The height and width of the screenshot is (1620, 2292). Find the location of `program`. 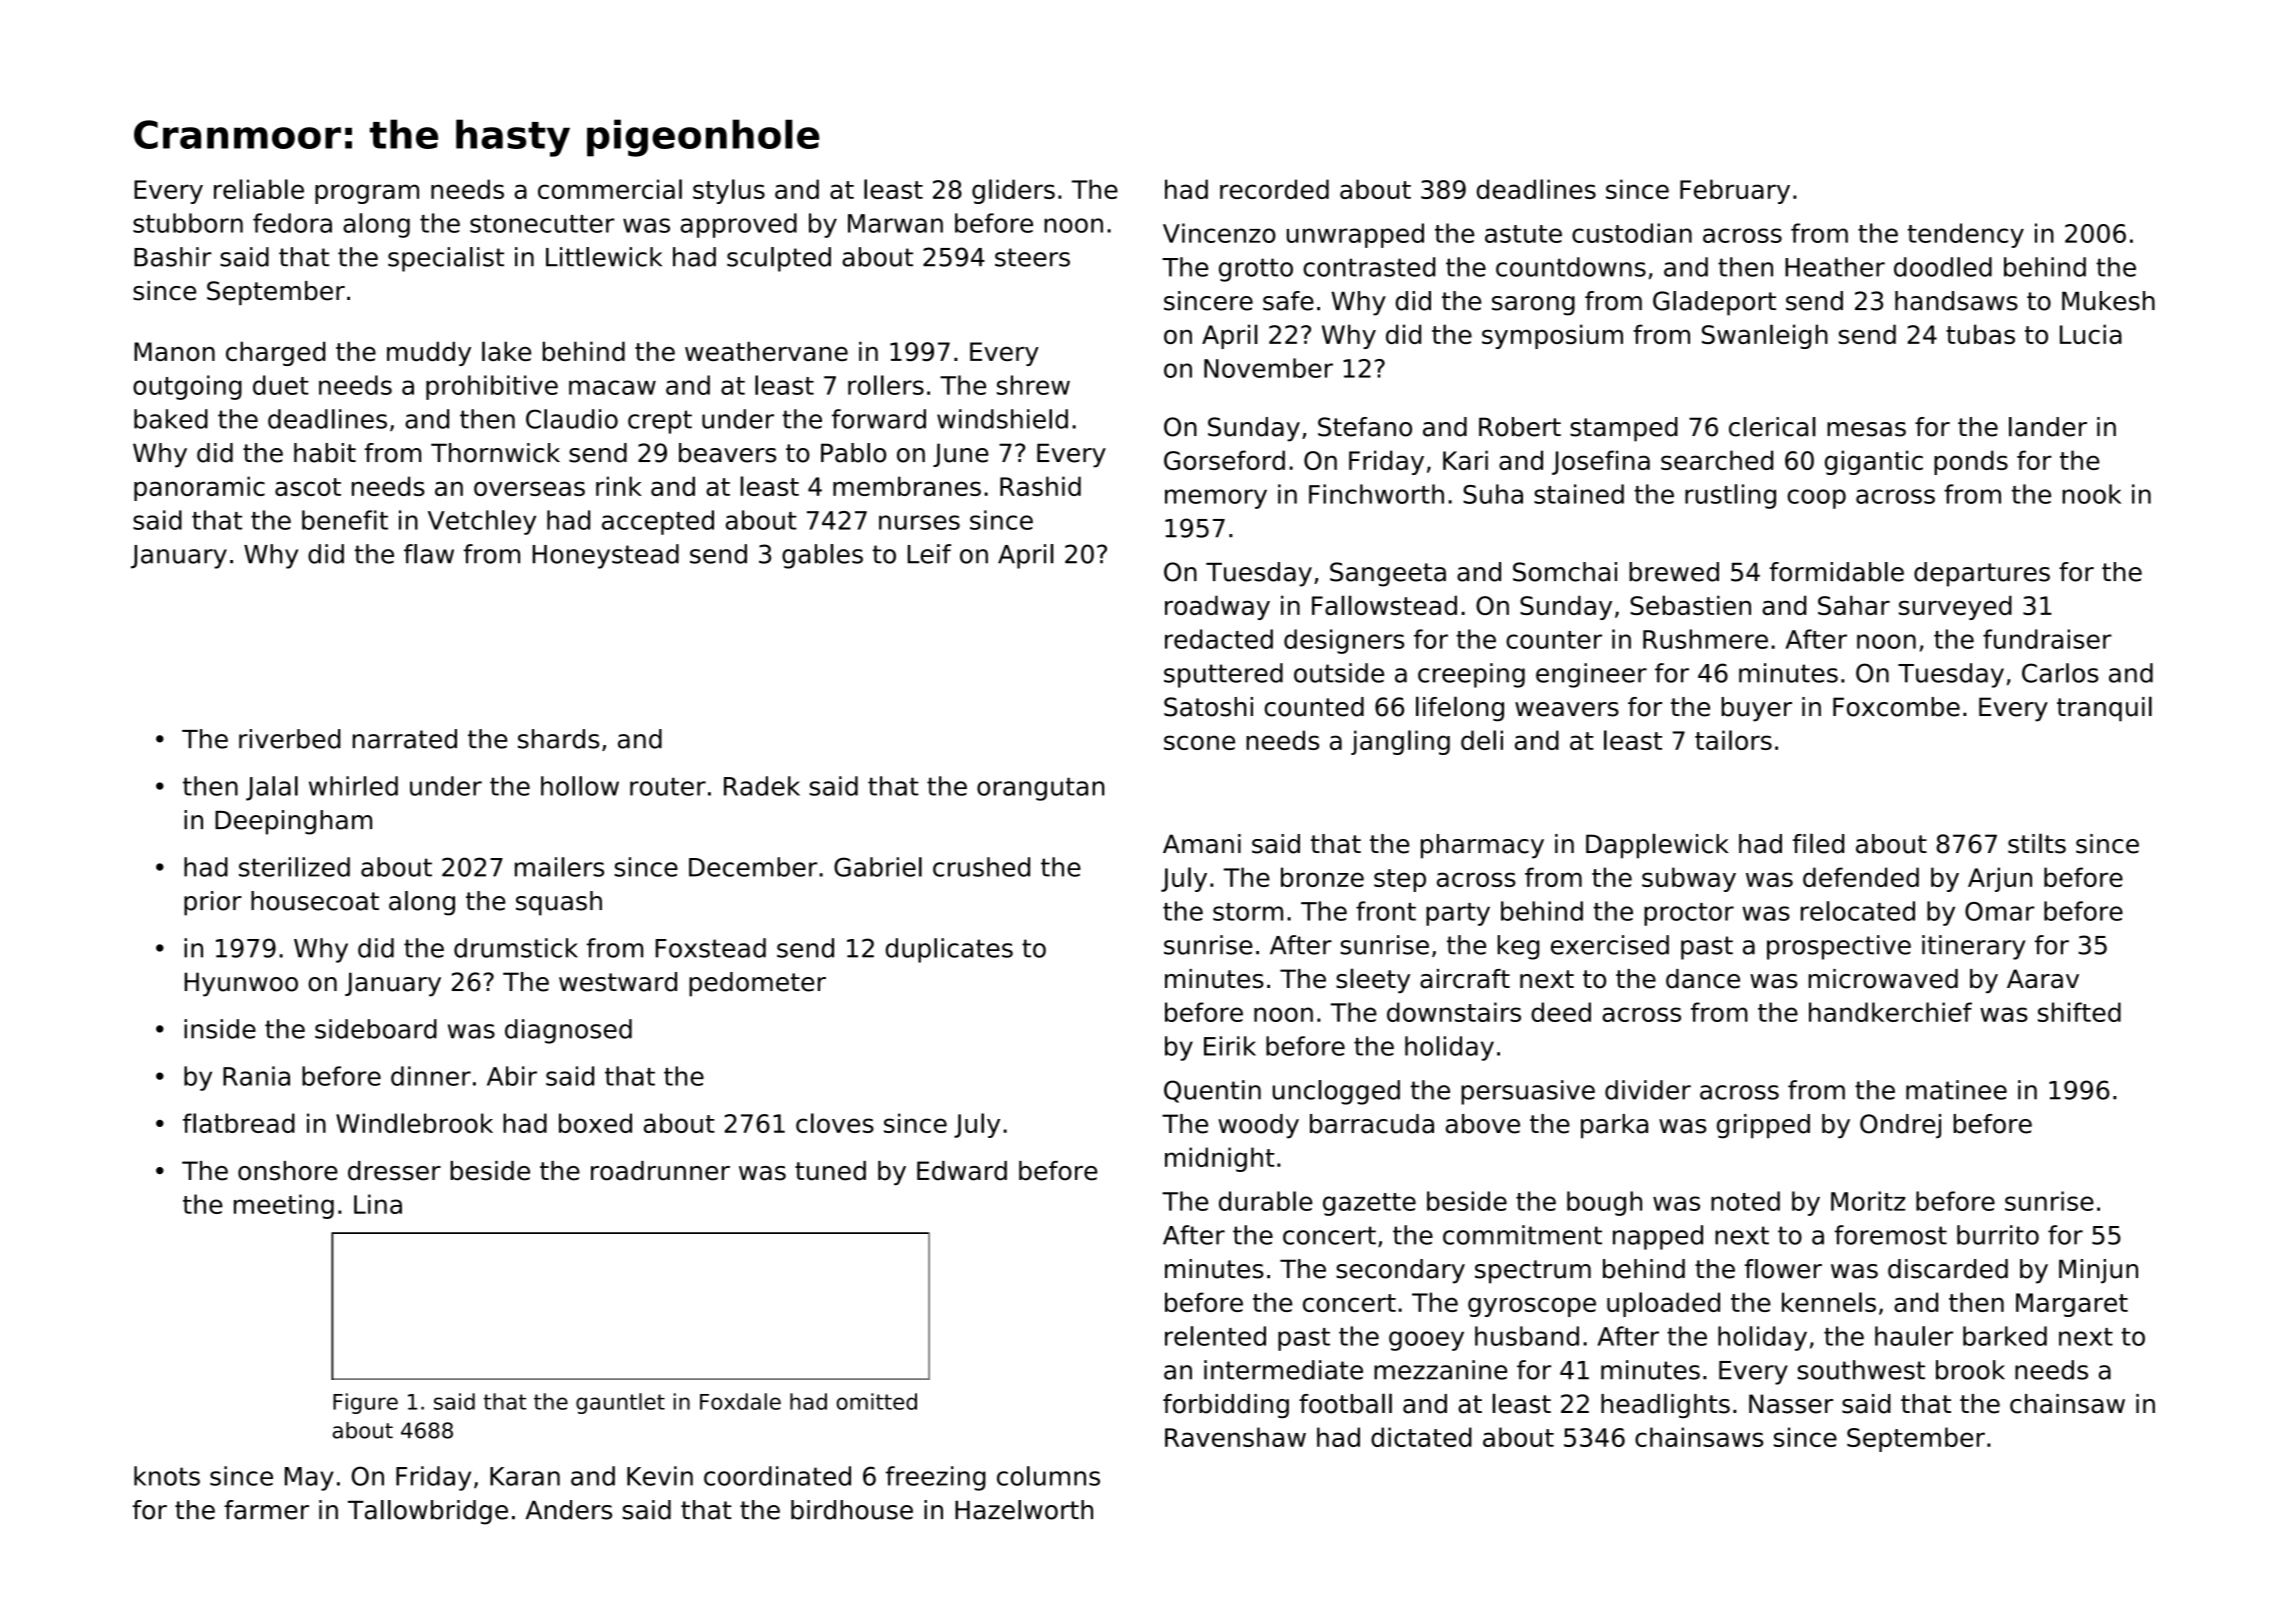

program is located at coordinates (367, 194).
